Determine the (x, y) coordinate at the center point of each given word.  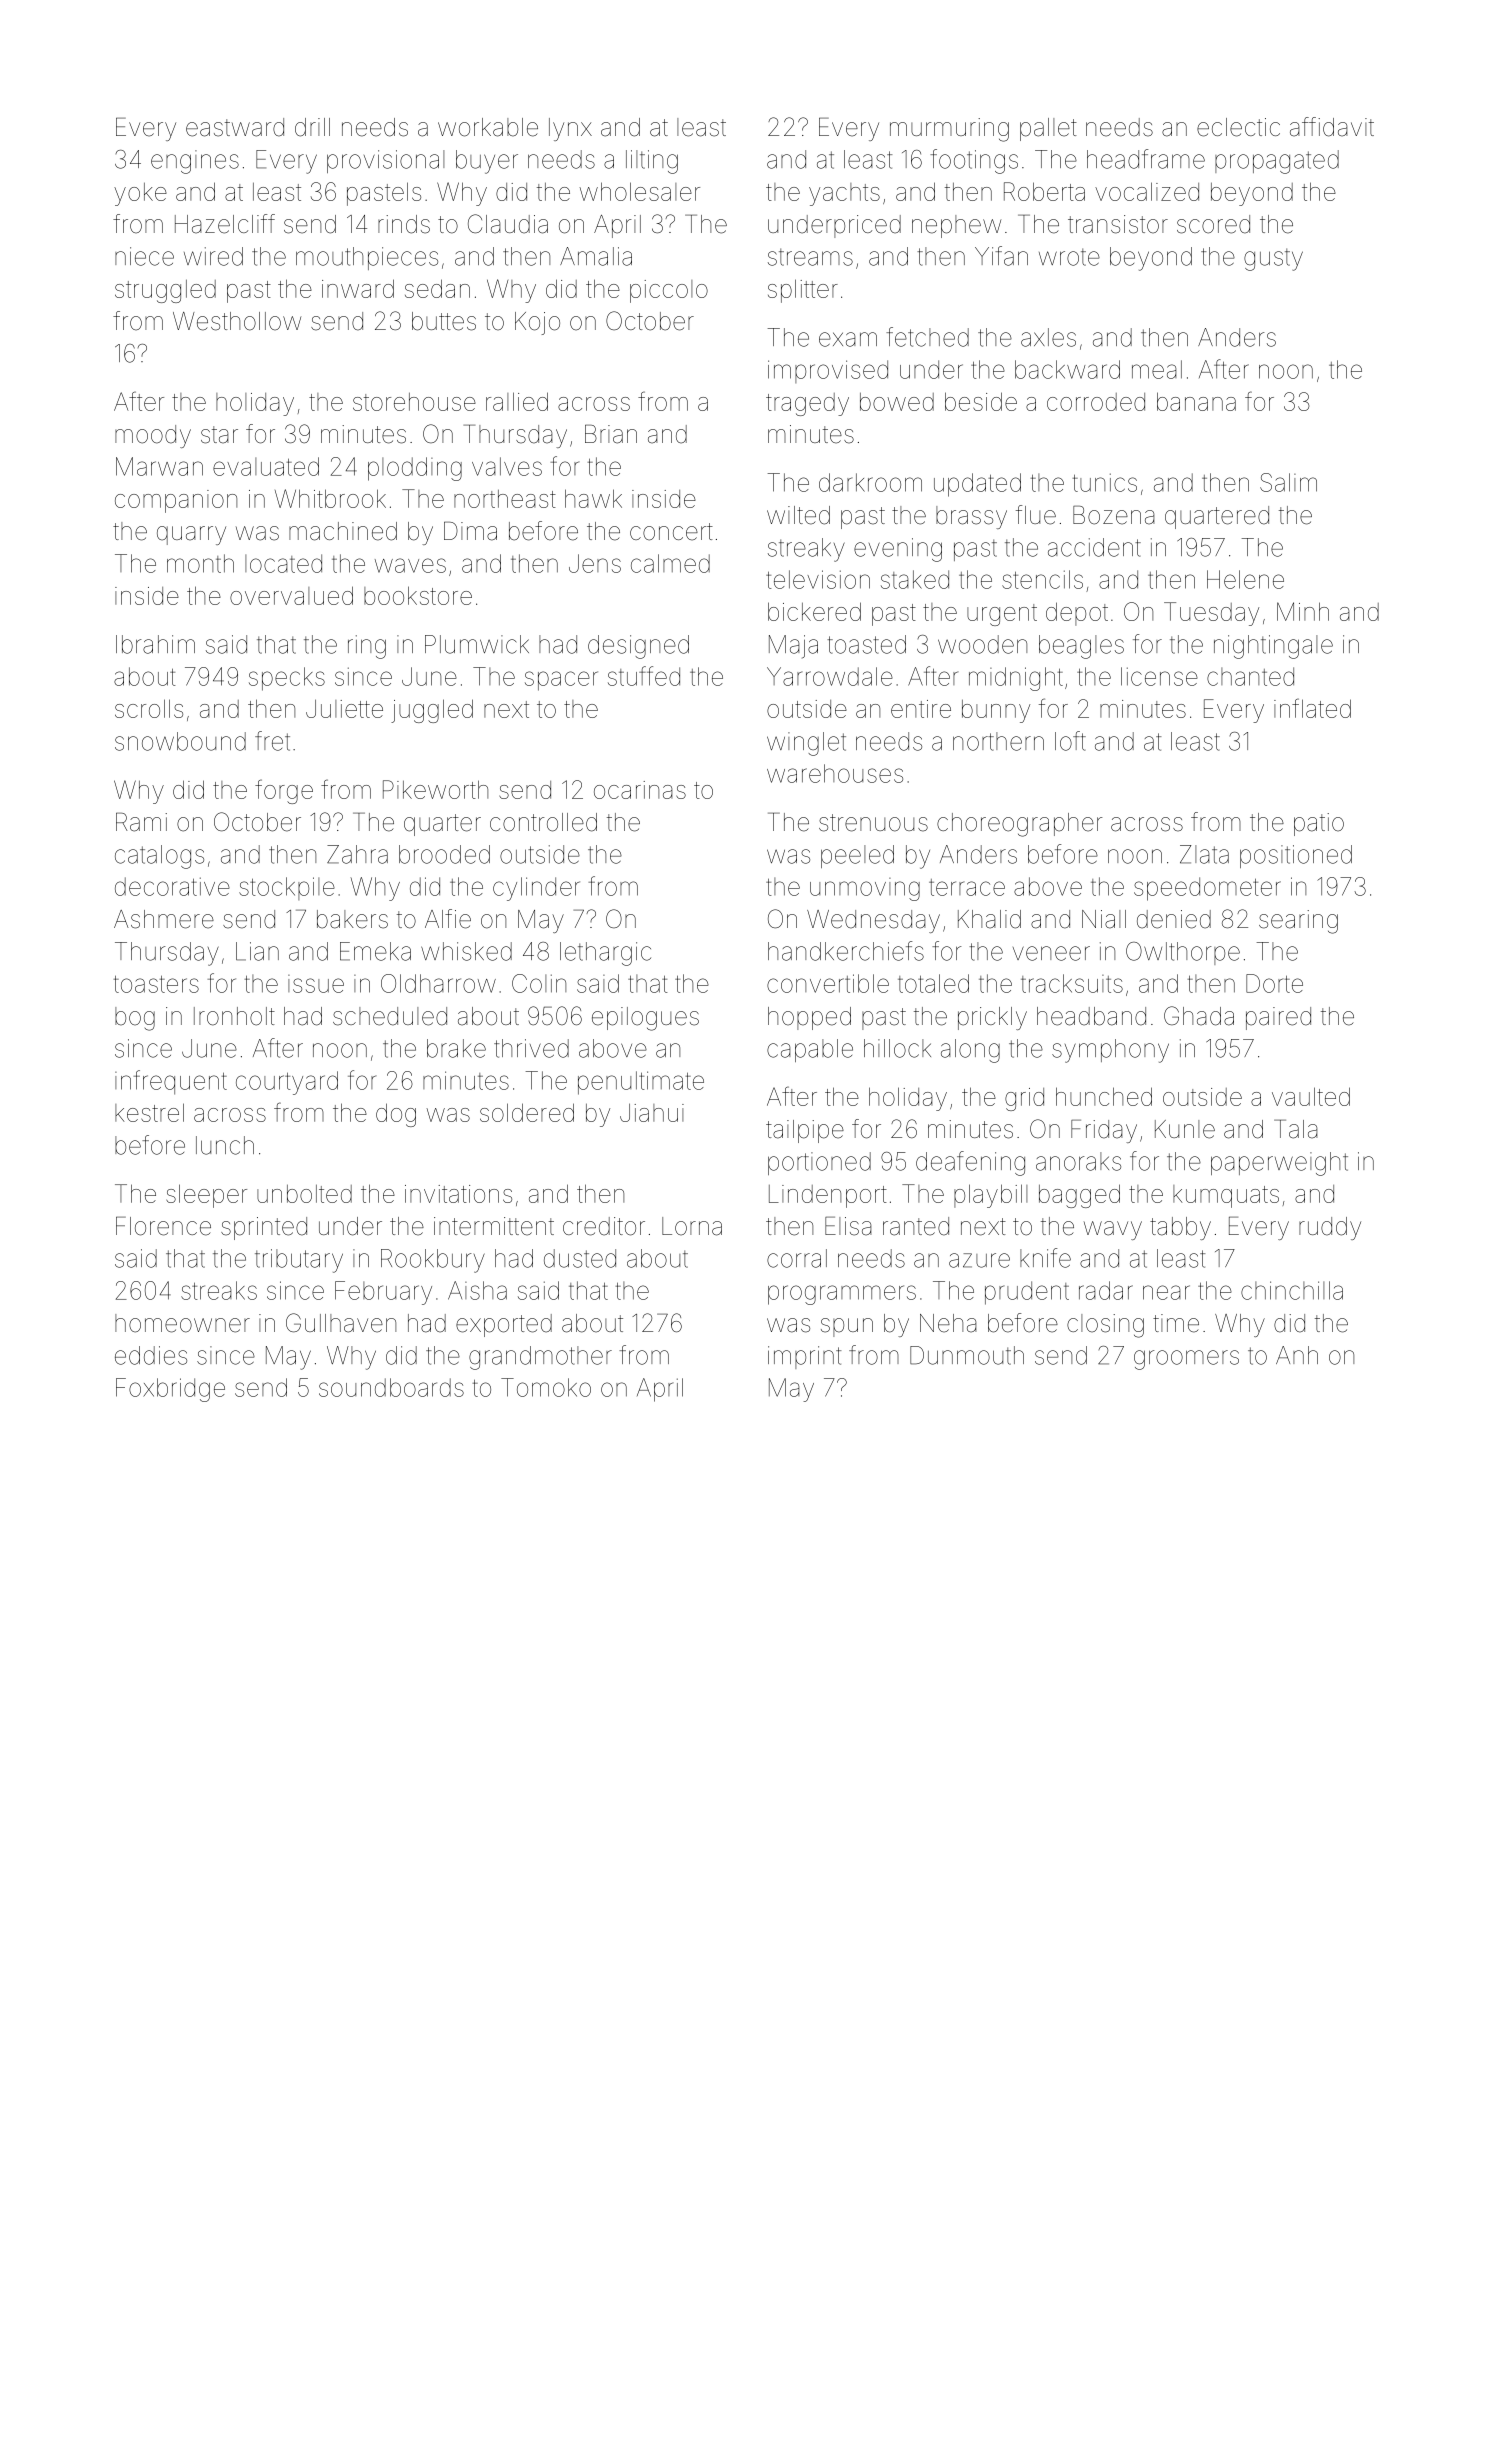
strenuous (873, 823)
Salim (1288, 482)
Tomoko (546, 1387)
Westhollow (237, 321)
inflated (1312, 708)
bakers (352, 919)
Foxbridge (170, 1390)
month (200, 563)
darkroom (870, 482)
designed (638, 647)
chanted (1250, 676)
